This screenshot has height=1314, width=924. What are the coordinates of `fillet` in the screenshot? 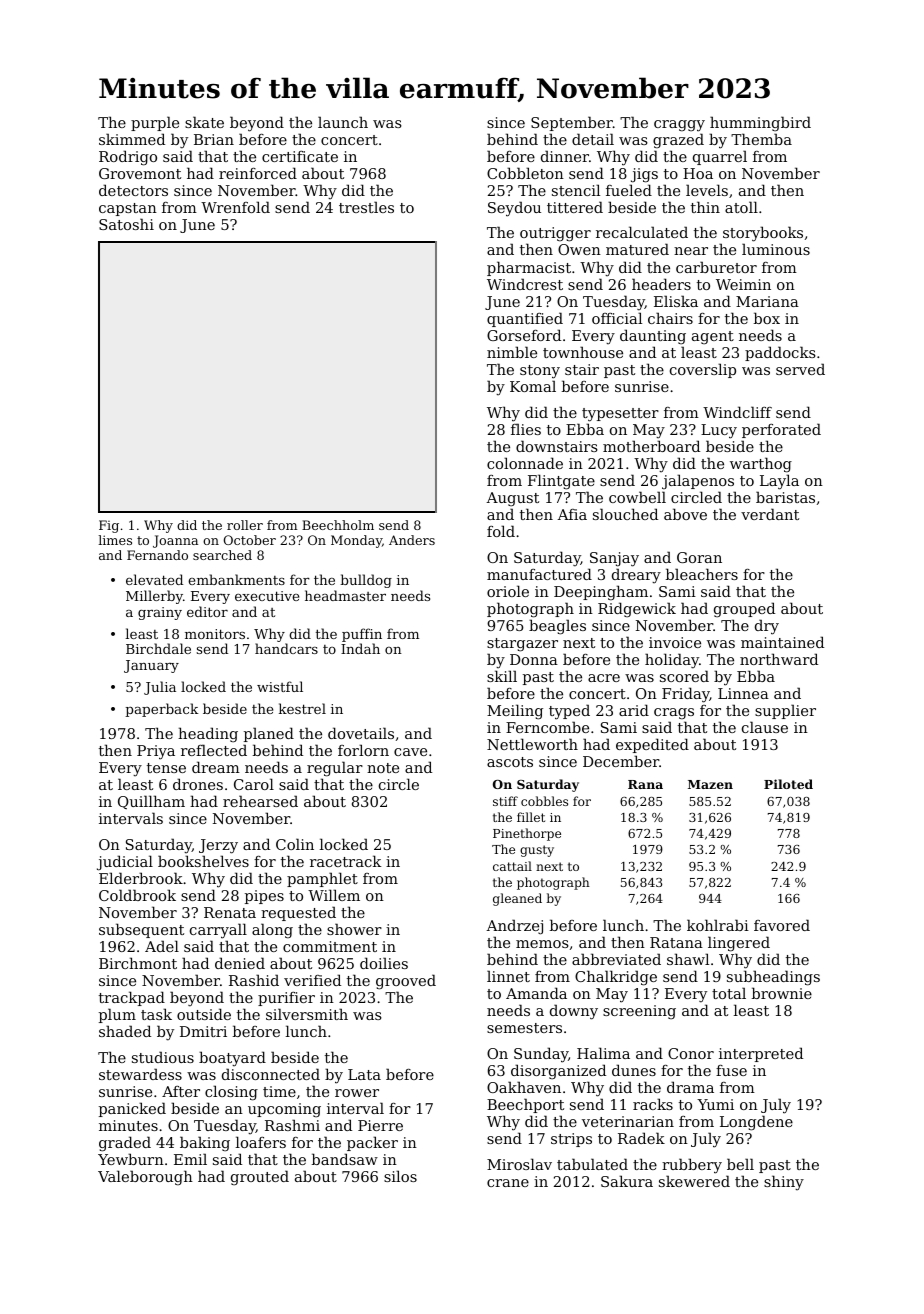 It's located at (531, 817).
